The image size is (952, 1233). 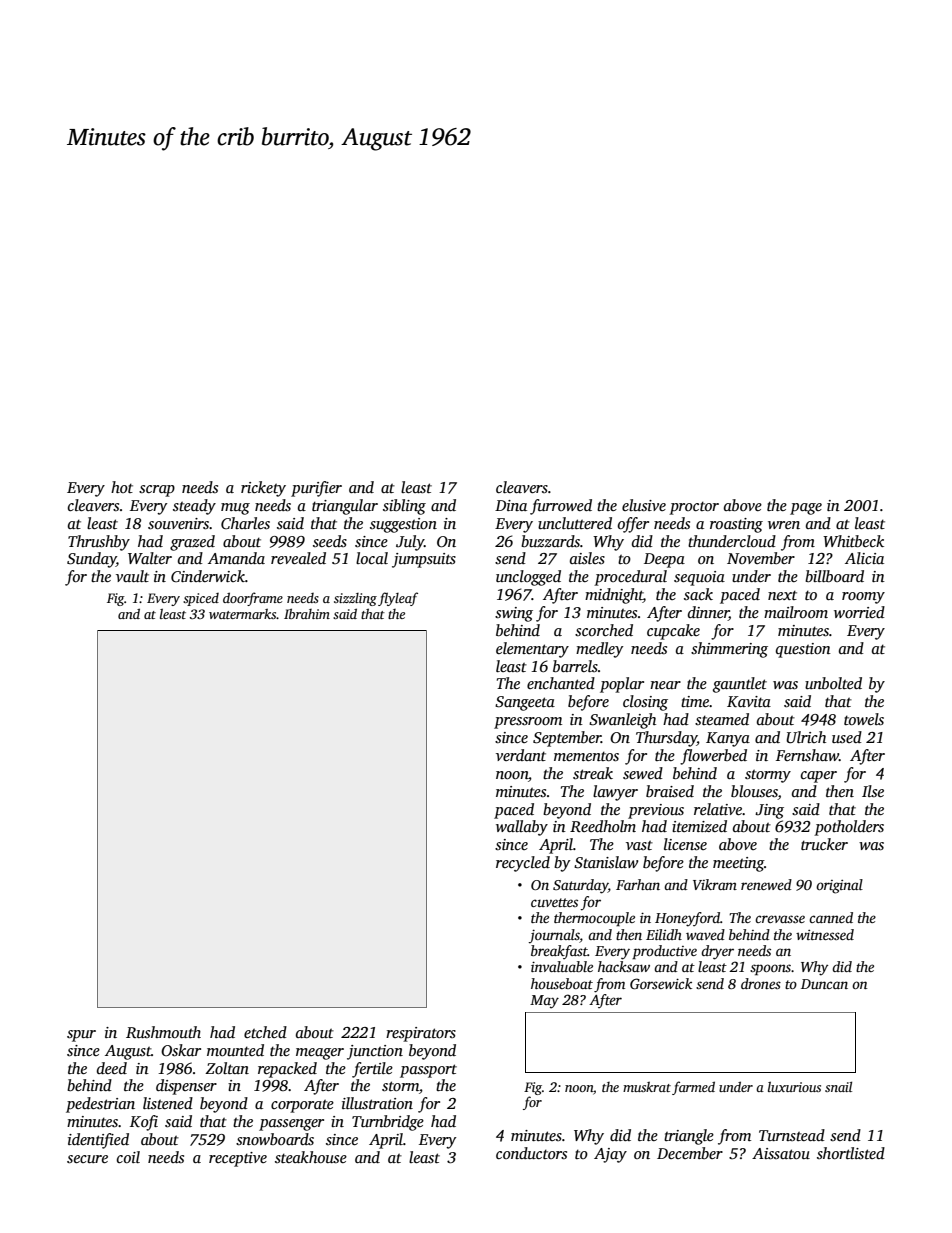 What do you see at coordinates (421, 1034) in the page?
I see `respirators` at bounding box center [421, 1034].
